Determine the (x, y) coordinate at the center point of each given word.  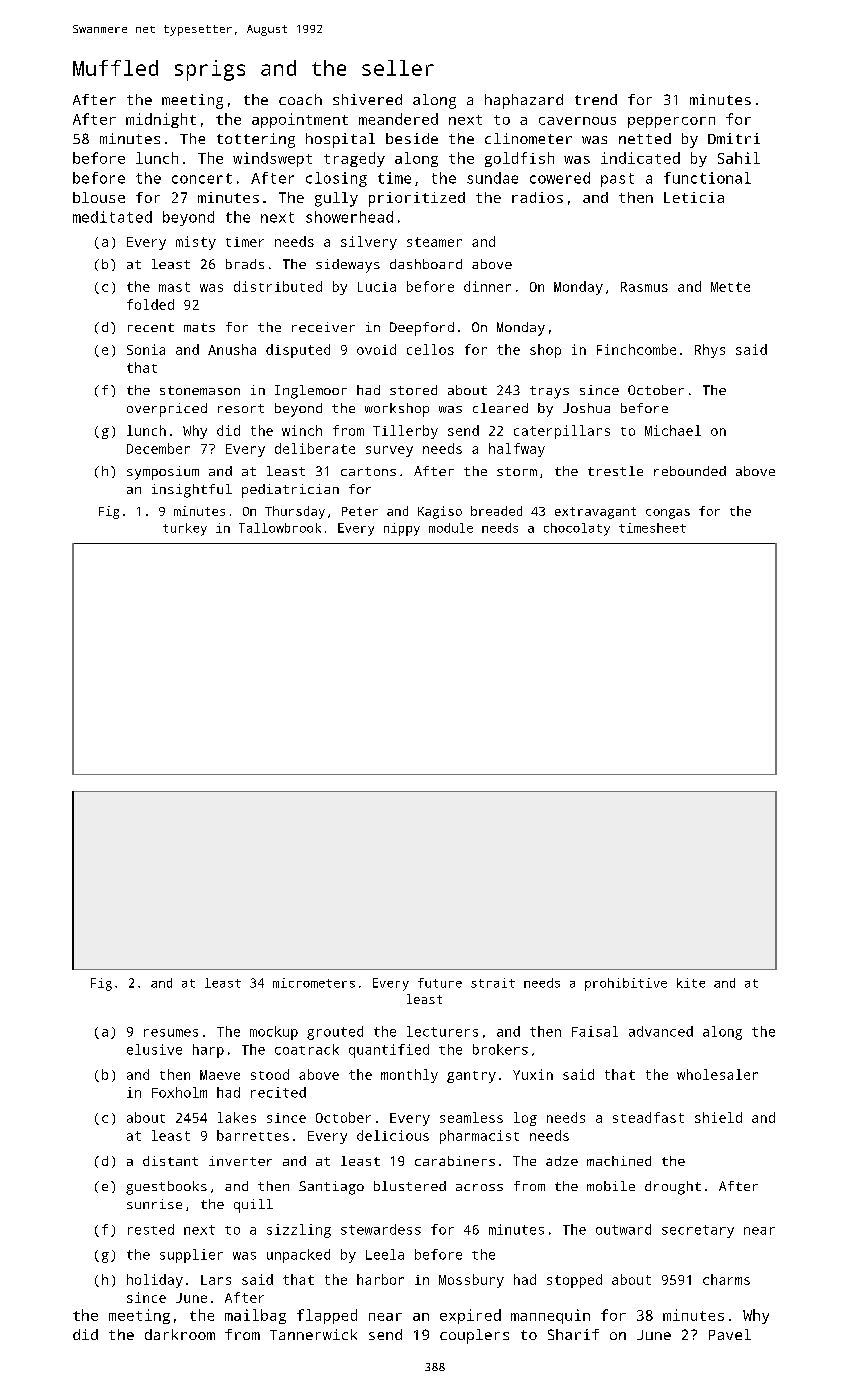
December (158, 448)
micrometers (314, 983)
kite (691, 983)
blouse (99, 197)
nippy (402, 529)
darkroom (180, 1334)
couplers (474, 1336)
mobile (611, 1186)
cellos (430, 349)
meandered (398, 119)
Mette (730, 287)
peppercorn (671, 122)
